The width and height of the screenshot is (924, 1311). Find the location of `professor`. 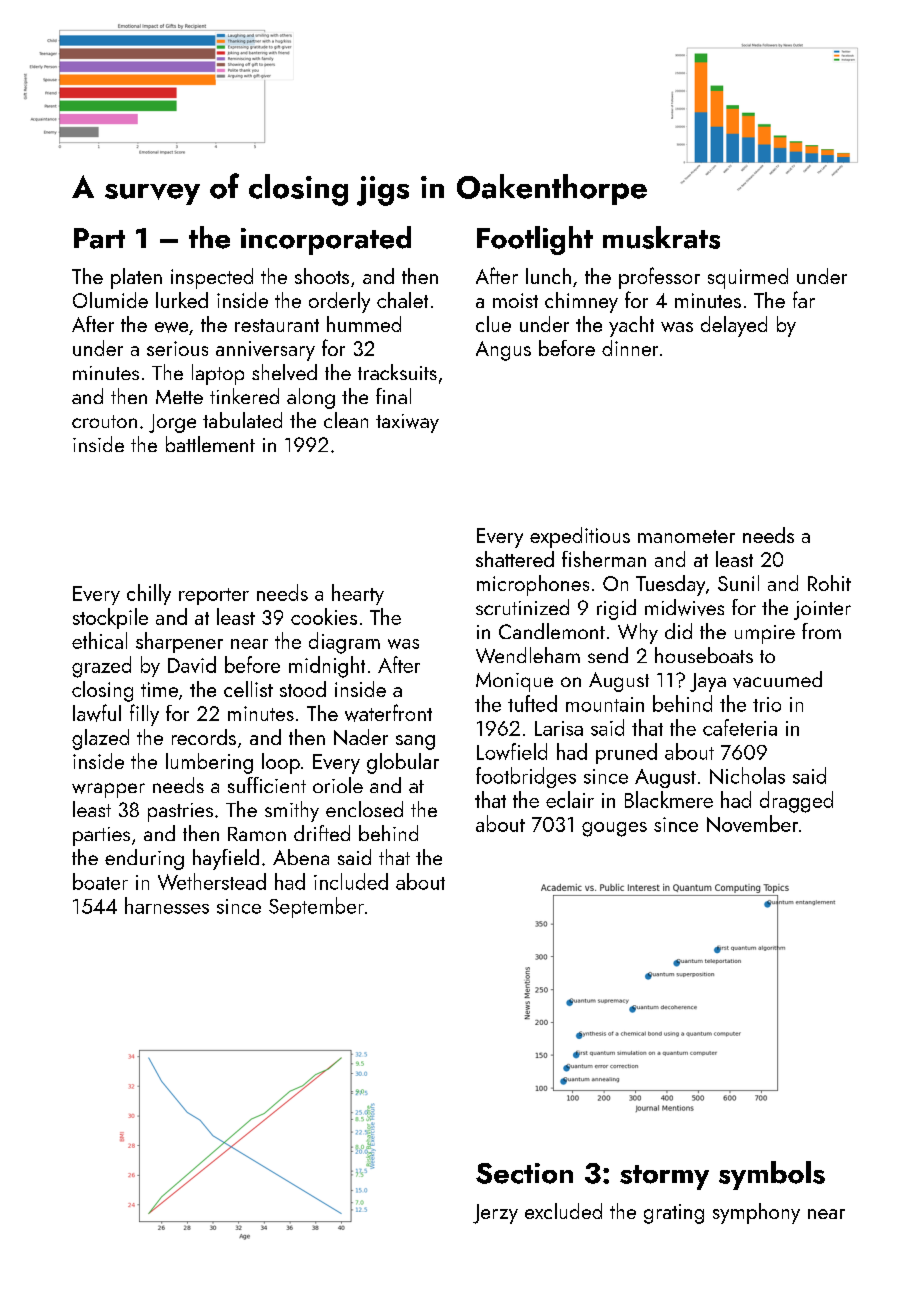

professor is located at coordinates (659, 278).
